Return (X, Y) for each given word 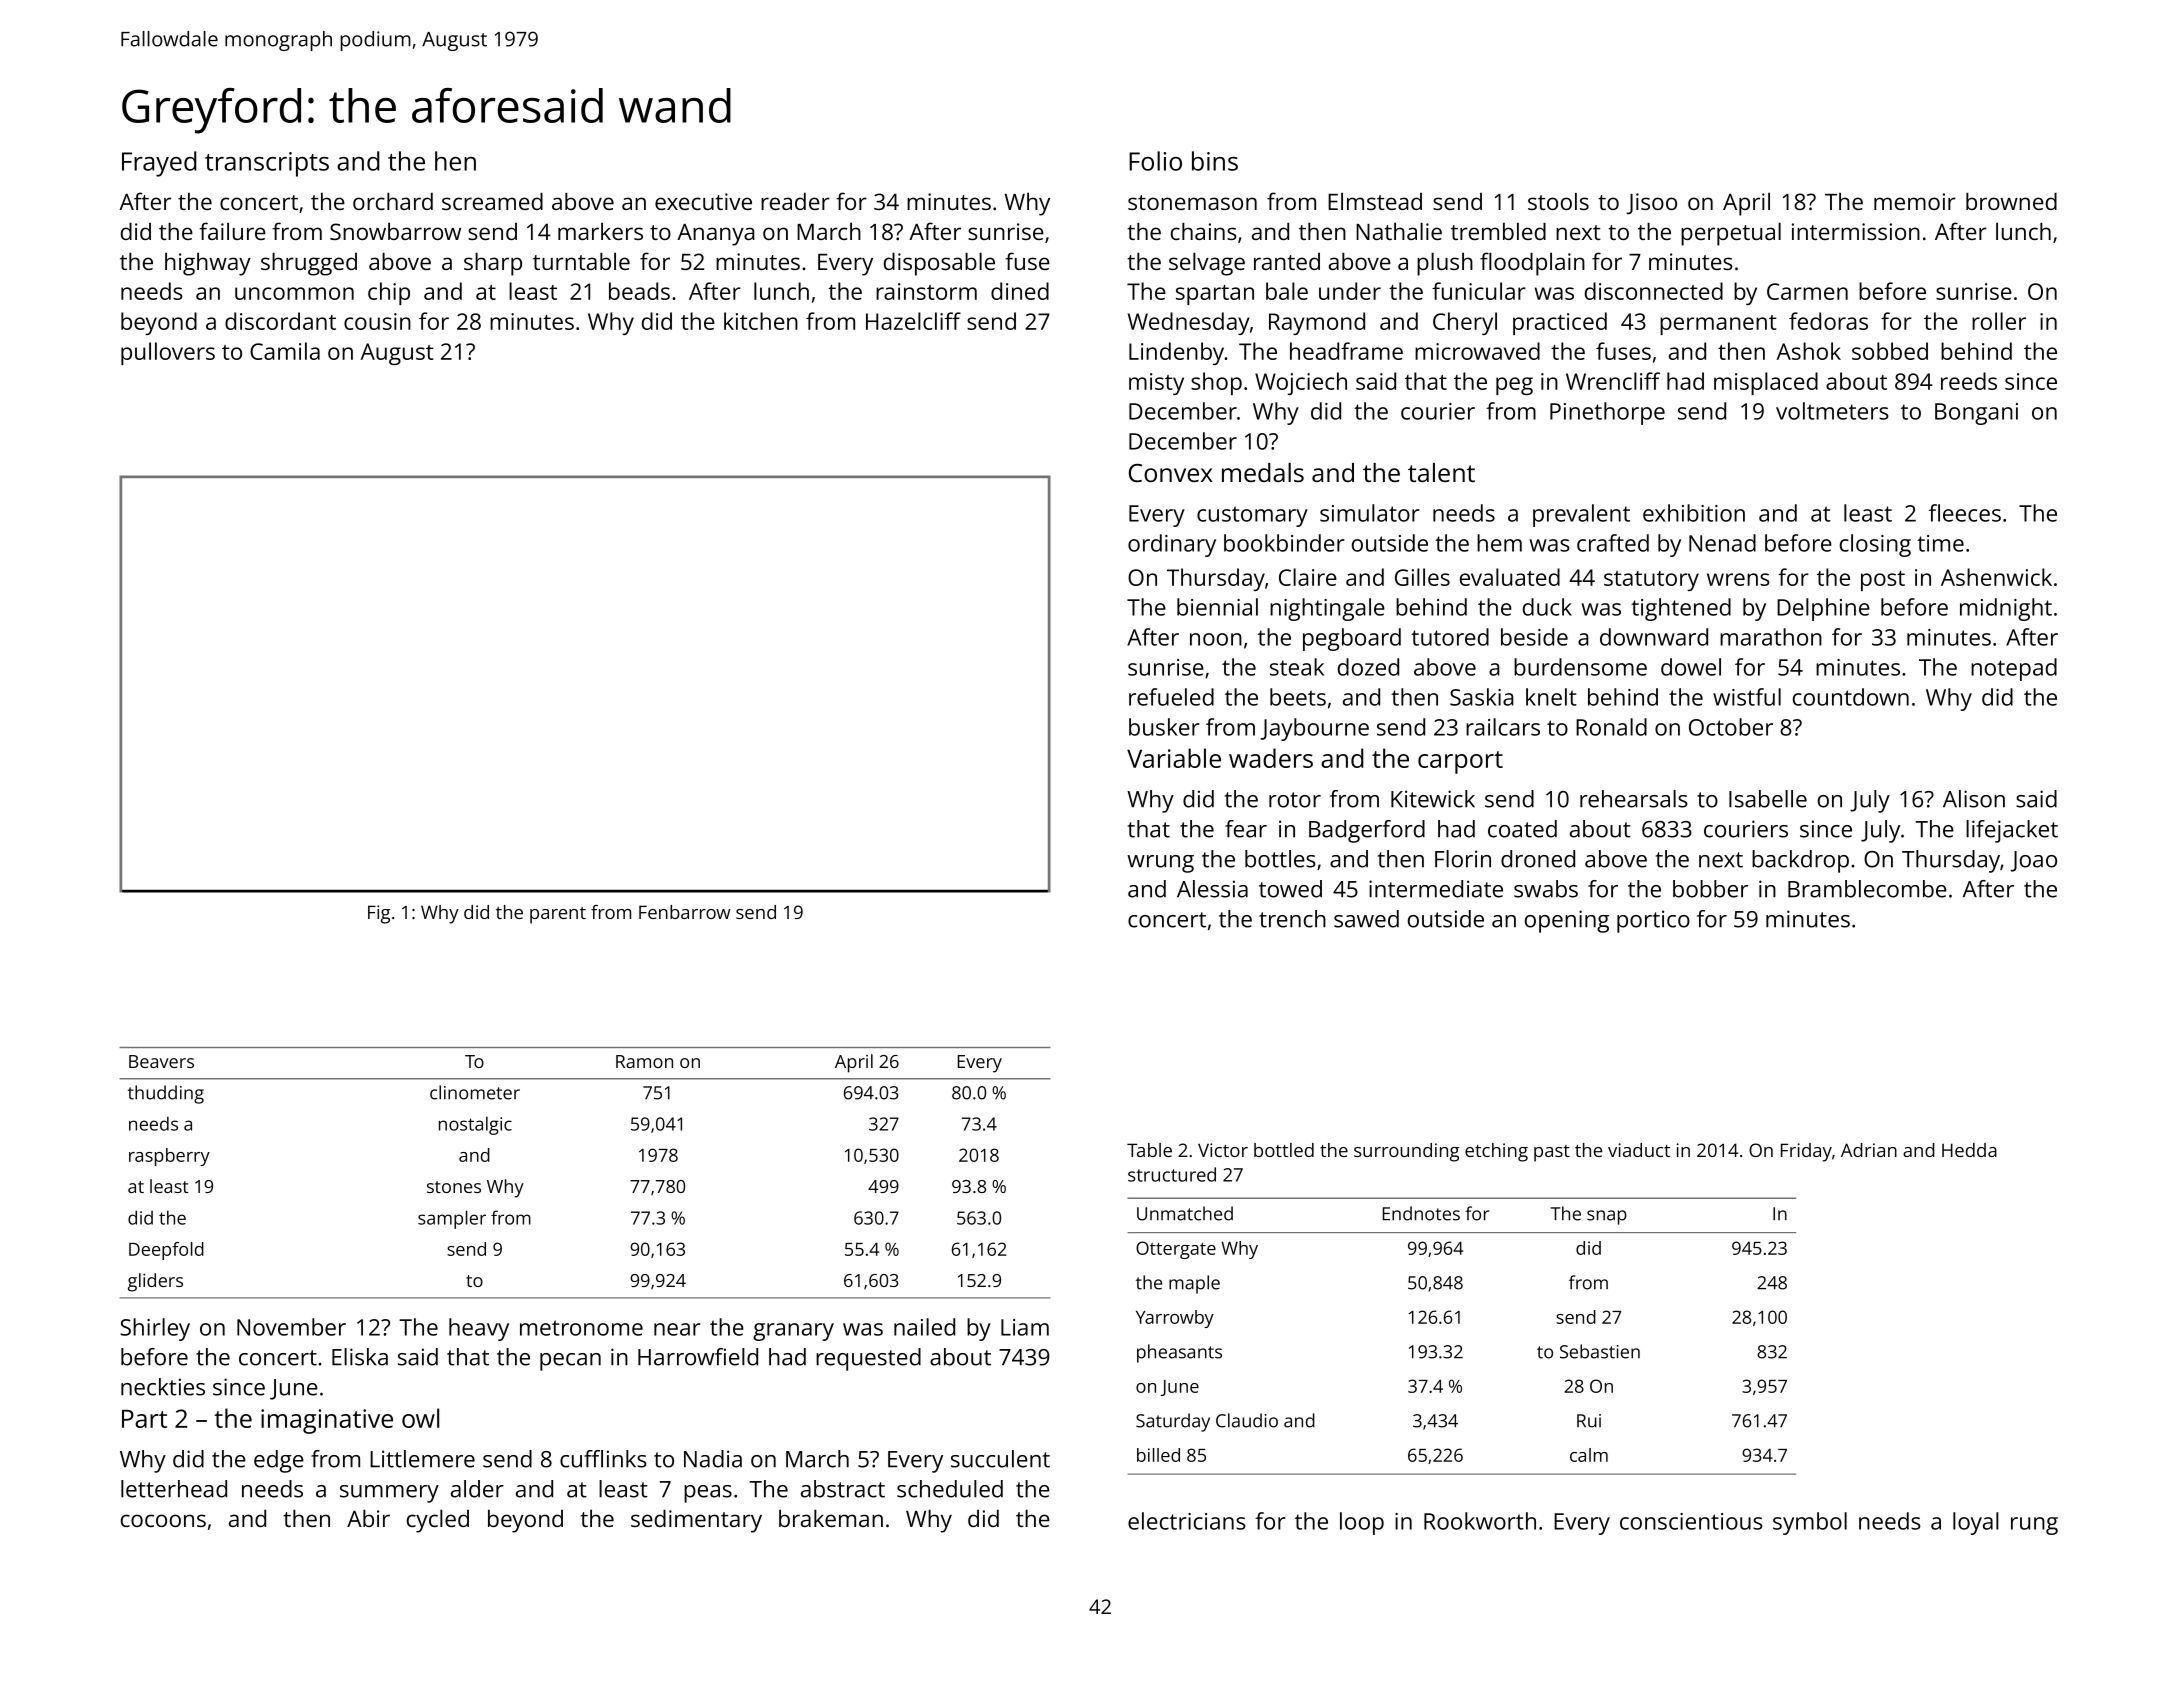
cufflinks (603, 1459)
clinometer (475, 1092)
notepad (2014, 669)
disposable (939, 264)
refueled (1171, 697)
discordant (280, 321)
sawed (1366, 919)
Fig (379, 914)
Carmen (1807, 291)
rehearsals (1634, 799)
